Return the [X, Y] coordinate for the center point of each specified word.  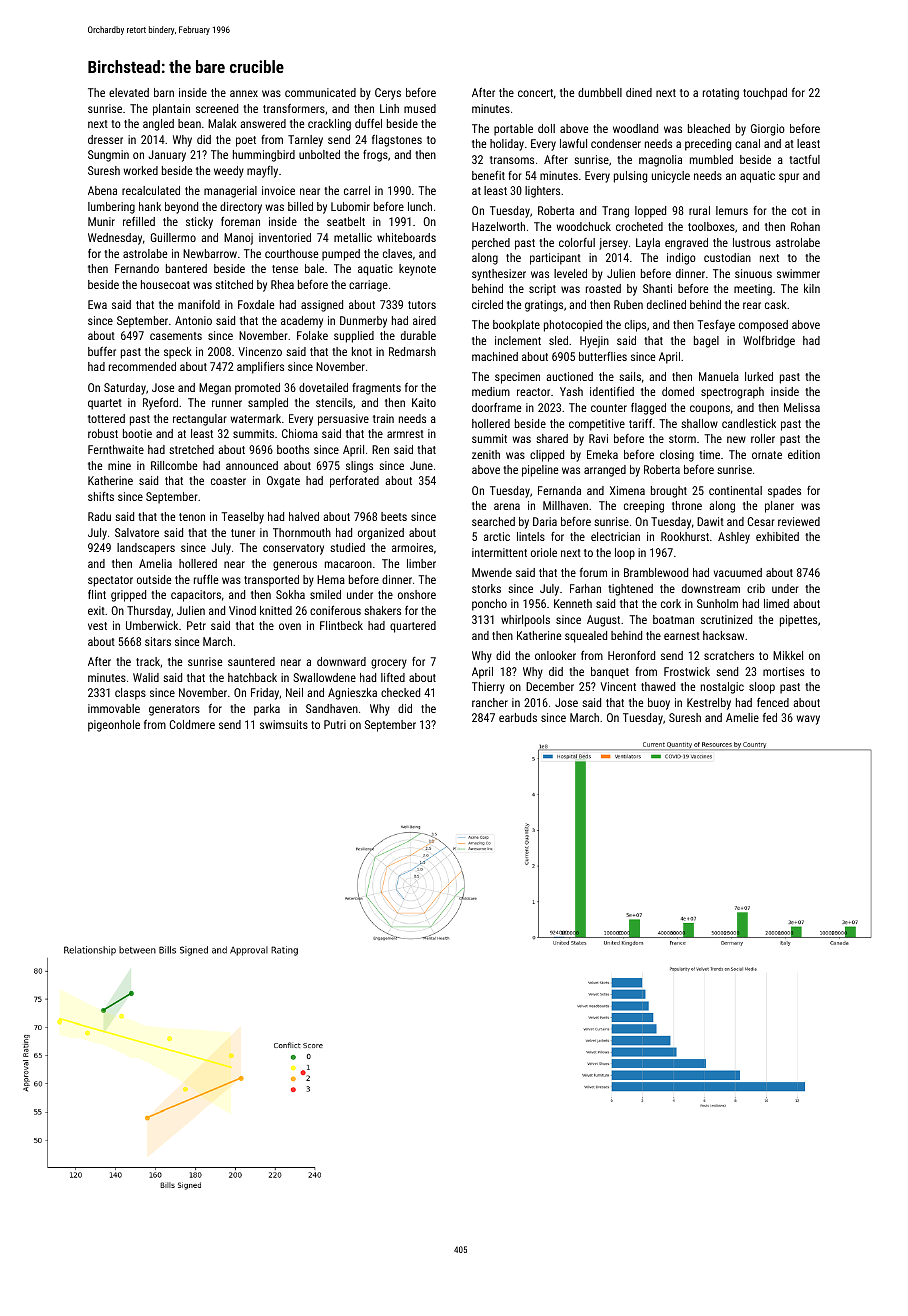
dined [639, 92]
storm [682, 439]
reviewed [799, 521]
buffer [102, 351]
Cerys [388, 94]
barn [164, 92]
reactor [533, 392]
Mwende [492, 572]
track [148, 661]
